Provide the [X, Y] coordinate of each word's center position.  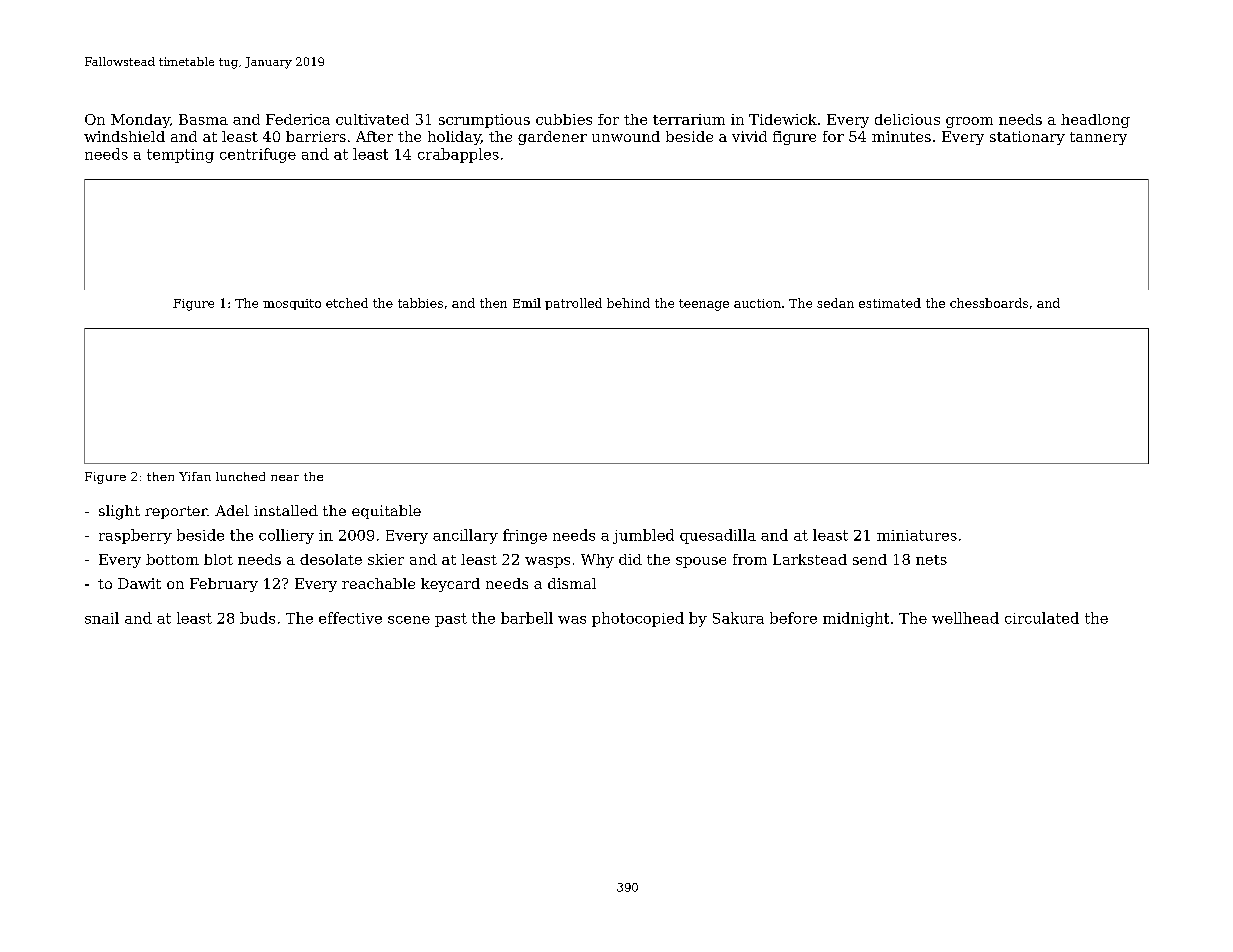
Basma [203, 119]
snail [102, 618]
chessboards [989, 303]
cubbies [564, 119]
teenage [704, 305]
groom [969, 122]
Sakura [738, 618]
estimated [890, 303]
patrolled [573, 304]
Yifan [195, 476]
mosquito [292, 304]
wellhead [965, 618]
